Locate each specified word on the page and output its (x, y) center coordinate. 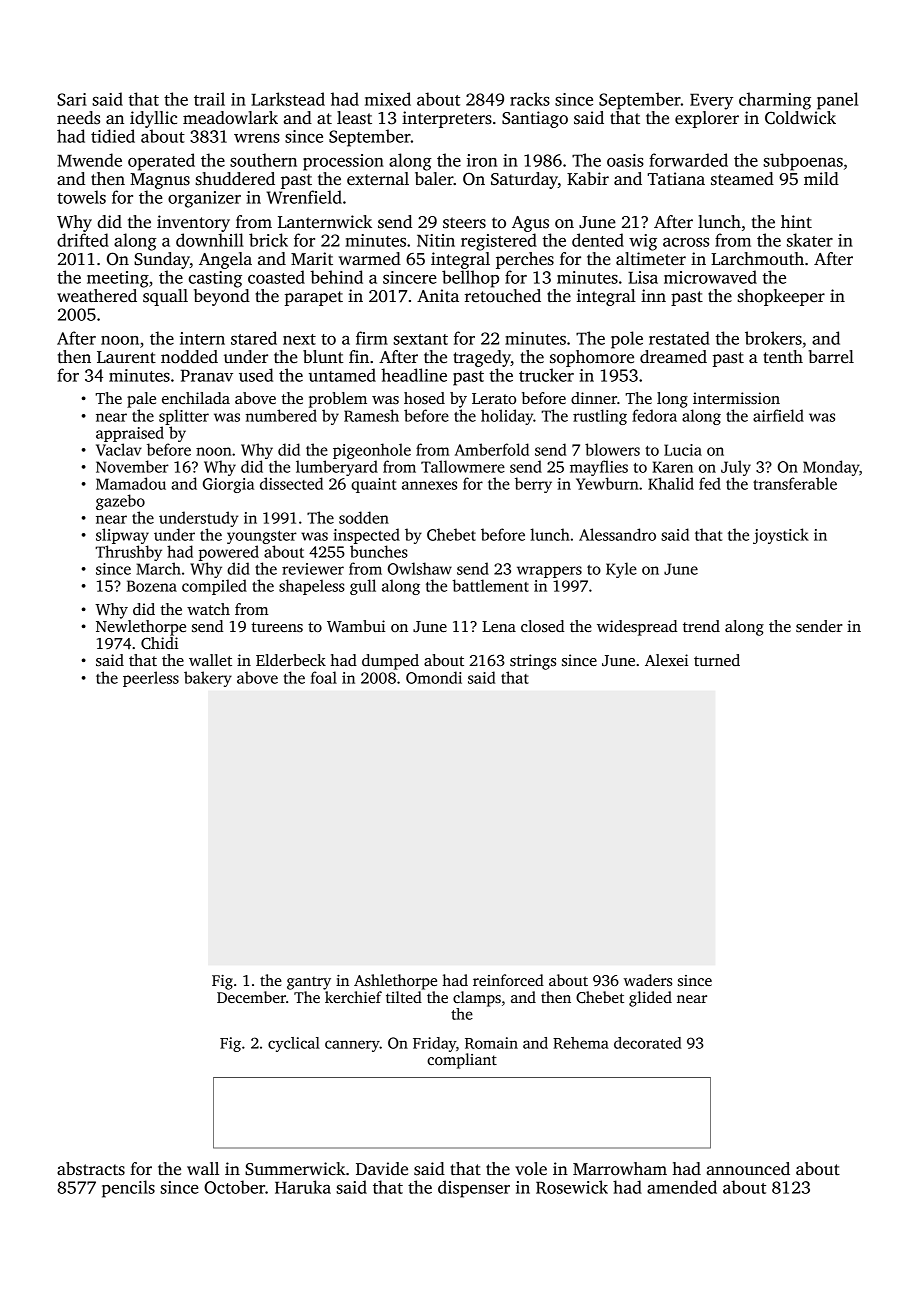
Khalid (671, 483)
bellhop (470, 279)
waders (648, 980)
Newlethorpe (141, 628)
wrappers (549, 572)
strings (533, 662)
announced (748, 1169)
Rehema (581, 1043)
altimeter (651, 259)
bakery (208, 679)
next (299, 339)
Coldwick (800, 118)
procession (343, 162)
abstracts (91, 1169)
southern (263, 160)
